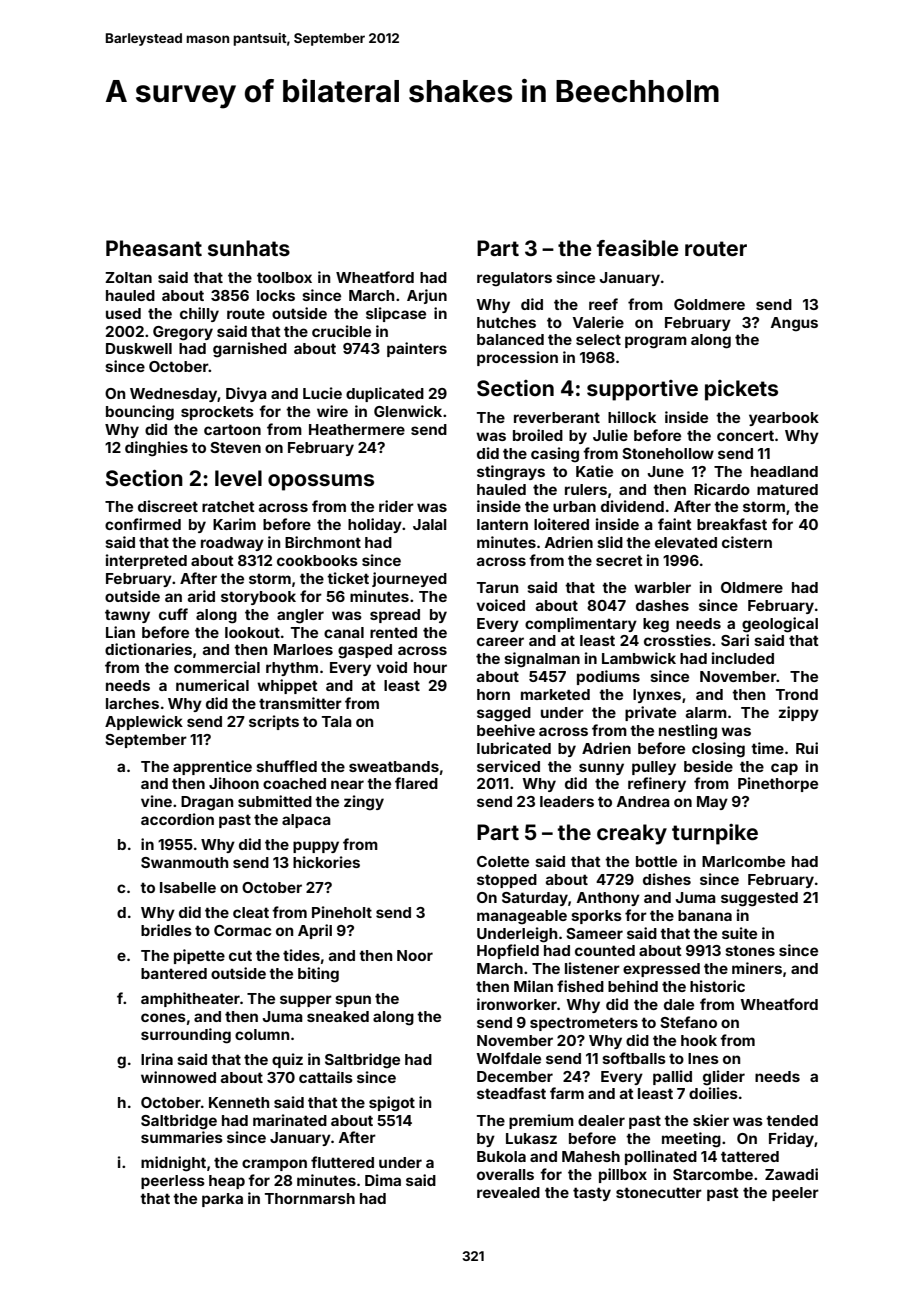 This screenshot has width=924, height=1308. What do you see at coordinates (222, 1200) in the screenshot?
I see `parka` at bounding box center [222, 1200].
